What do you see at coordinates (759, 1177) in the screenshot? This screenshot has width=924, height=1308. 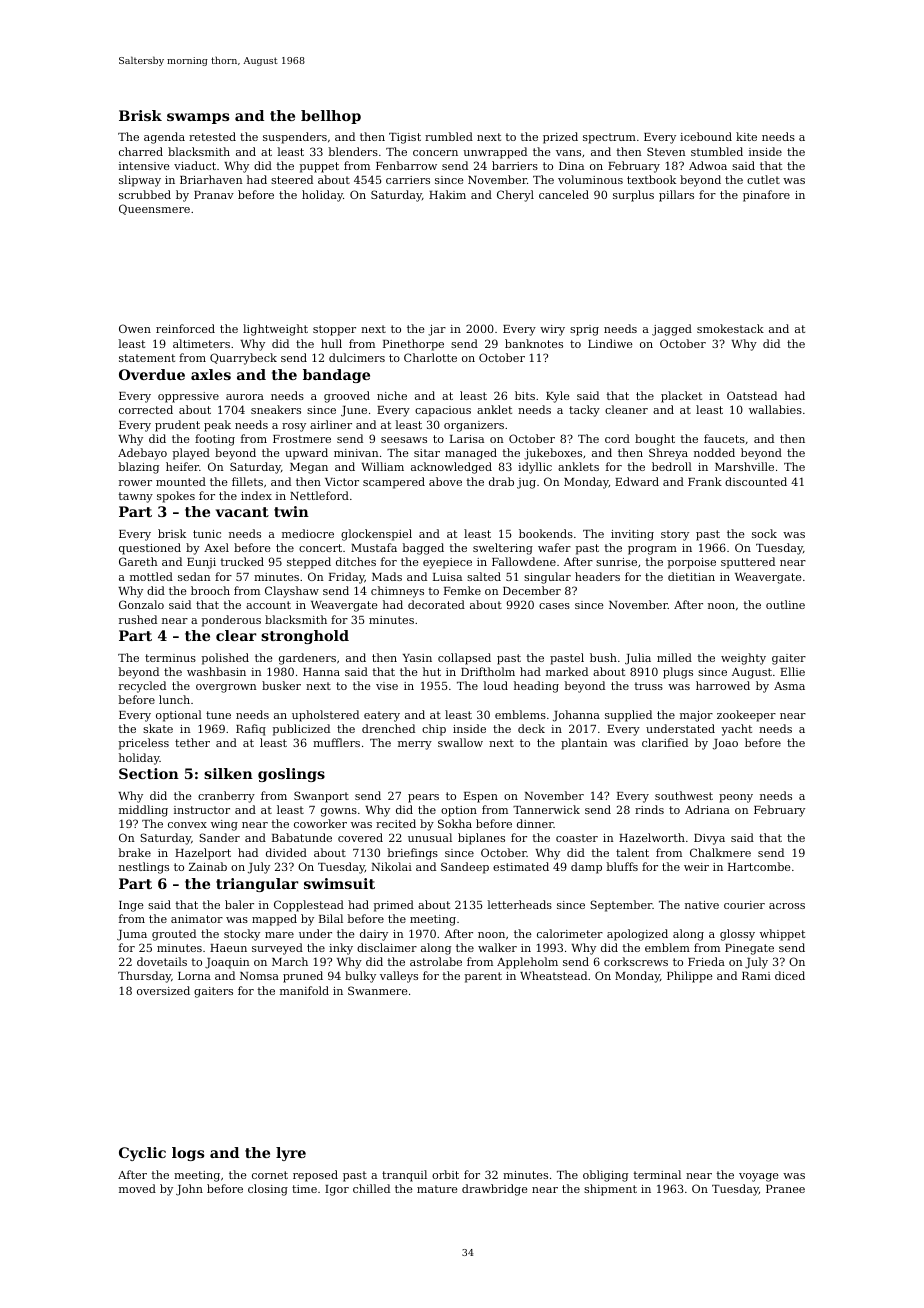 I see `voyage` at bounding box center [759, 1177].
